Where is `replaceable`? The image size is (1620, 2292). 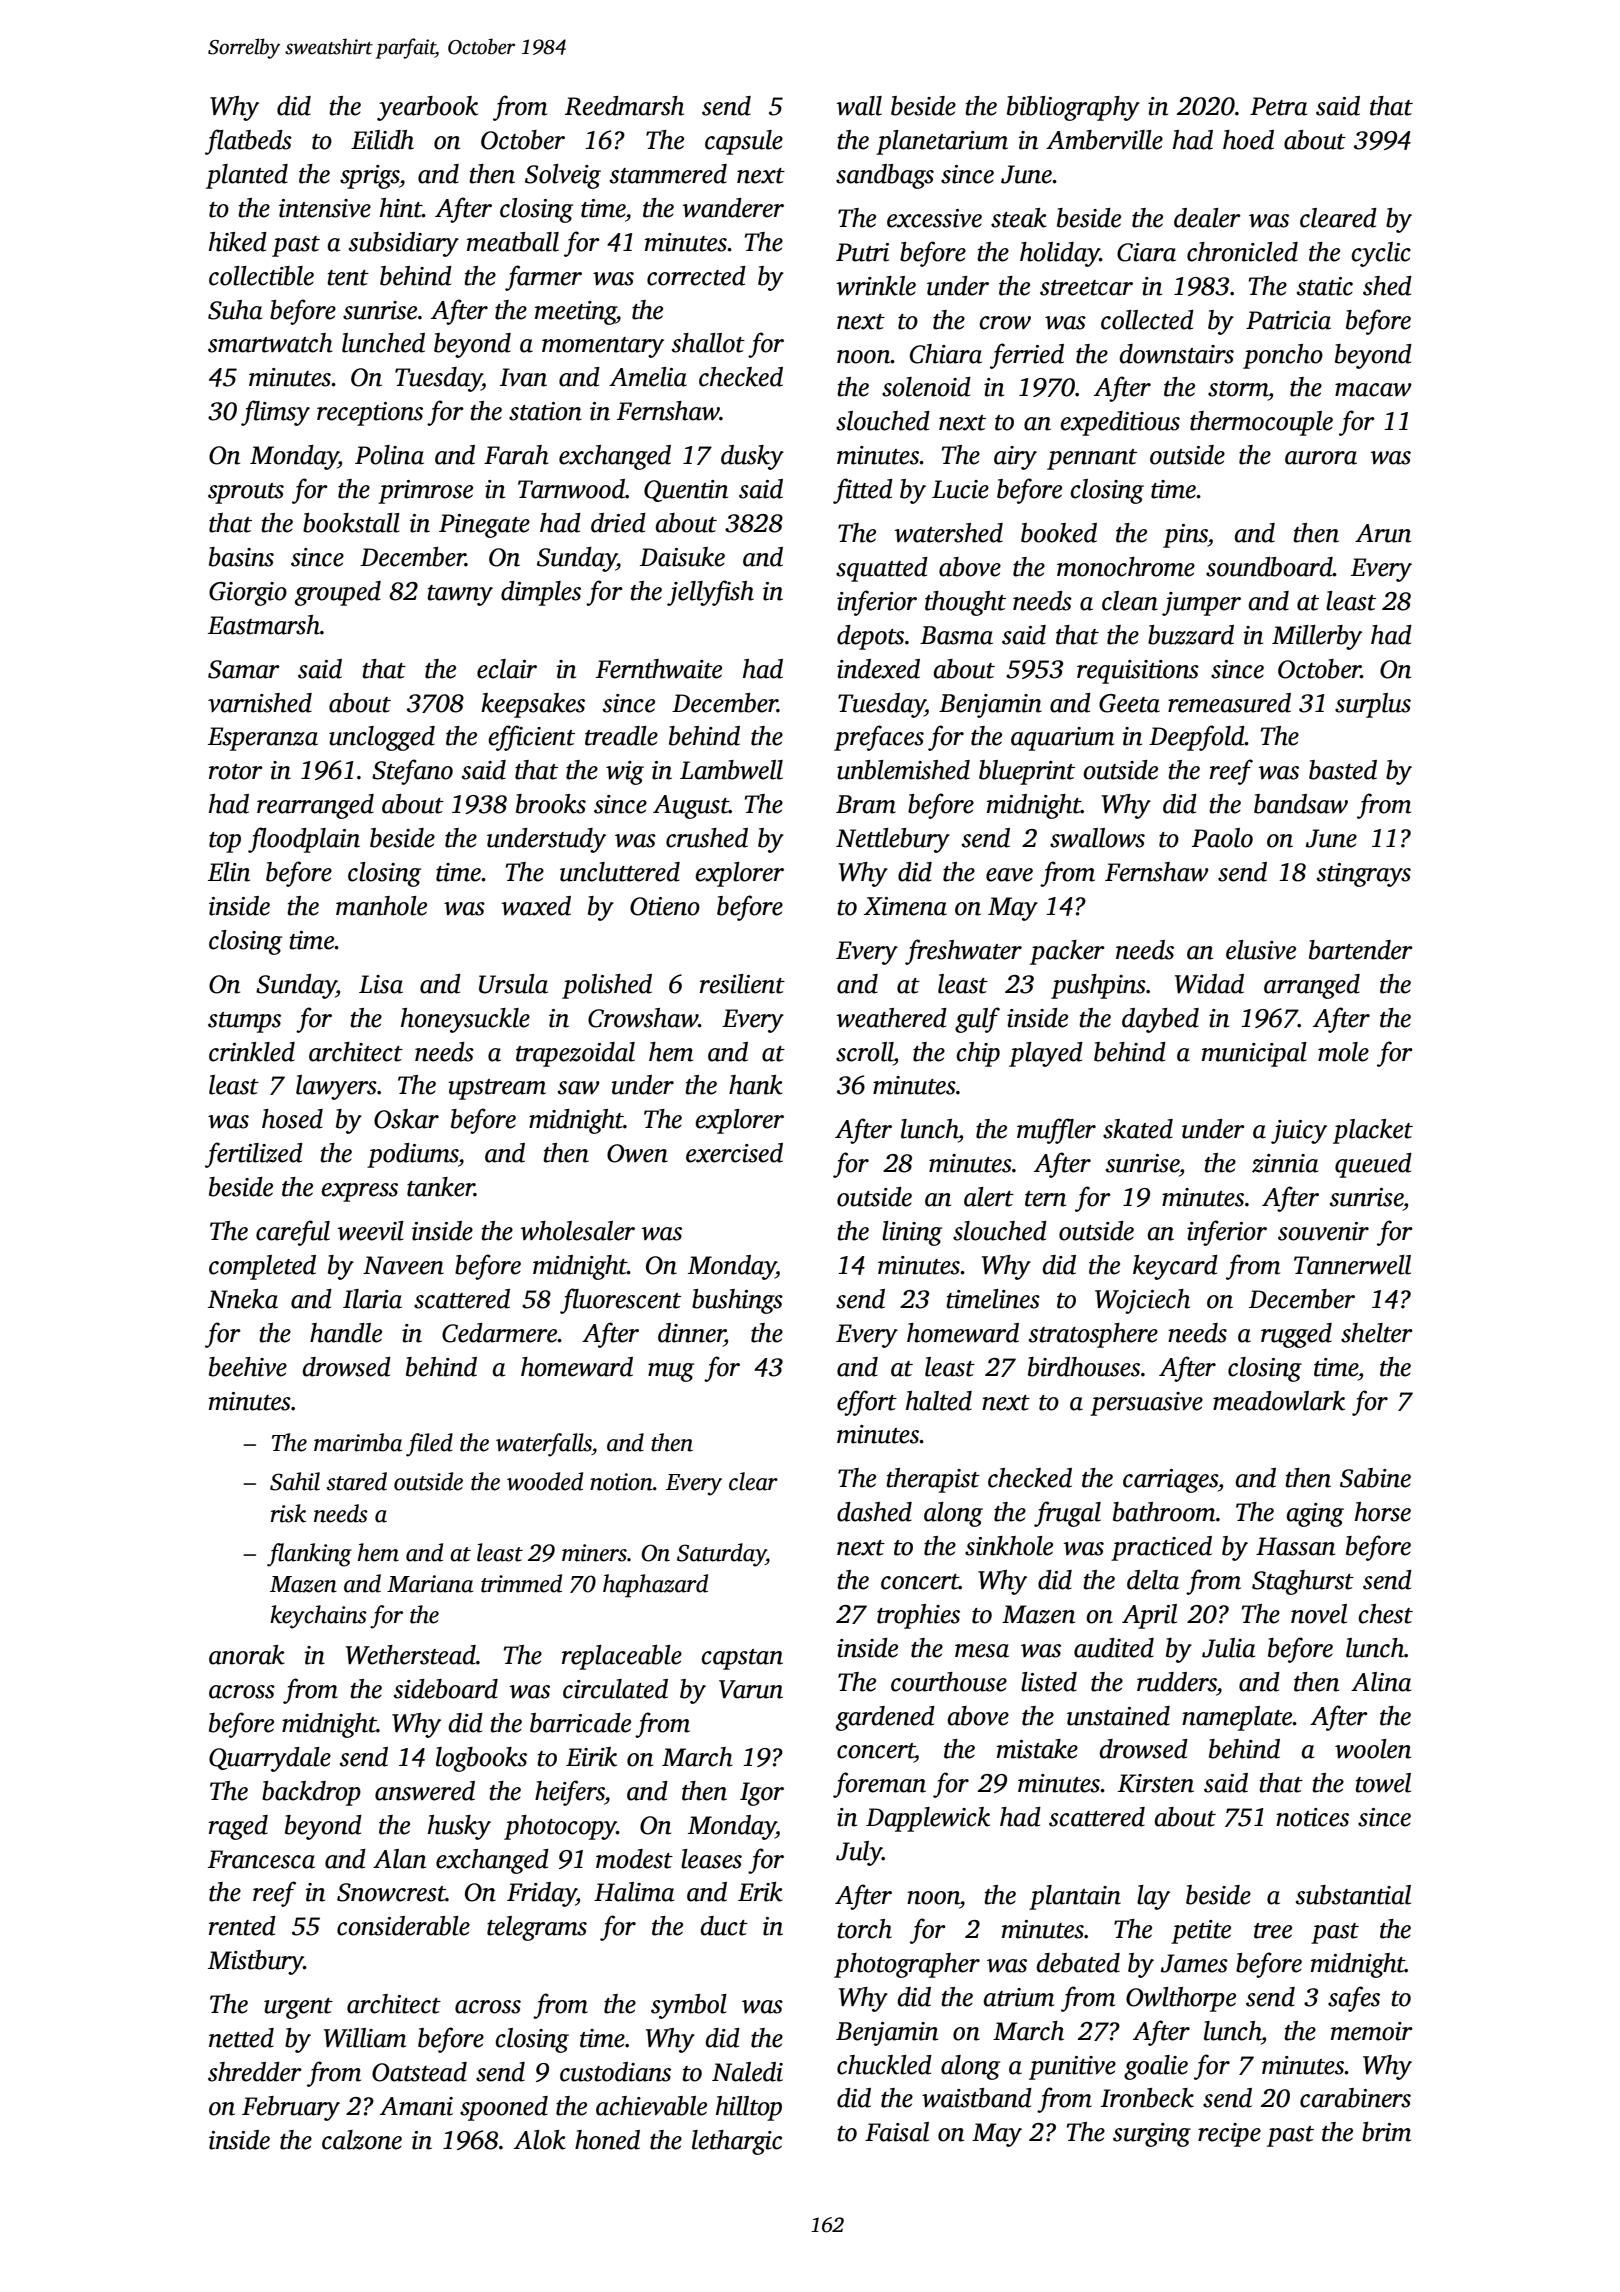 replaceable is located at coordinates (622, 1657).
